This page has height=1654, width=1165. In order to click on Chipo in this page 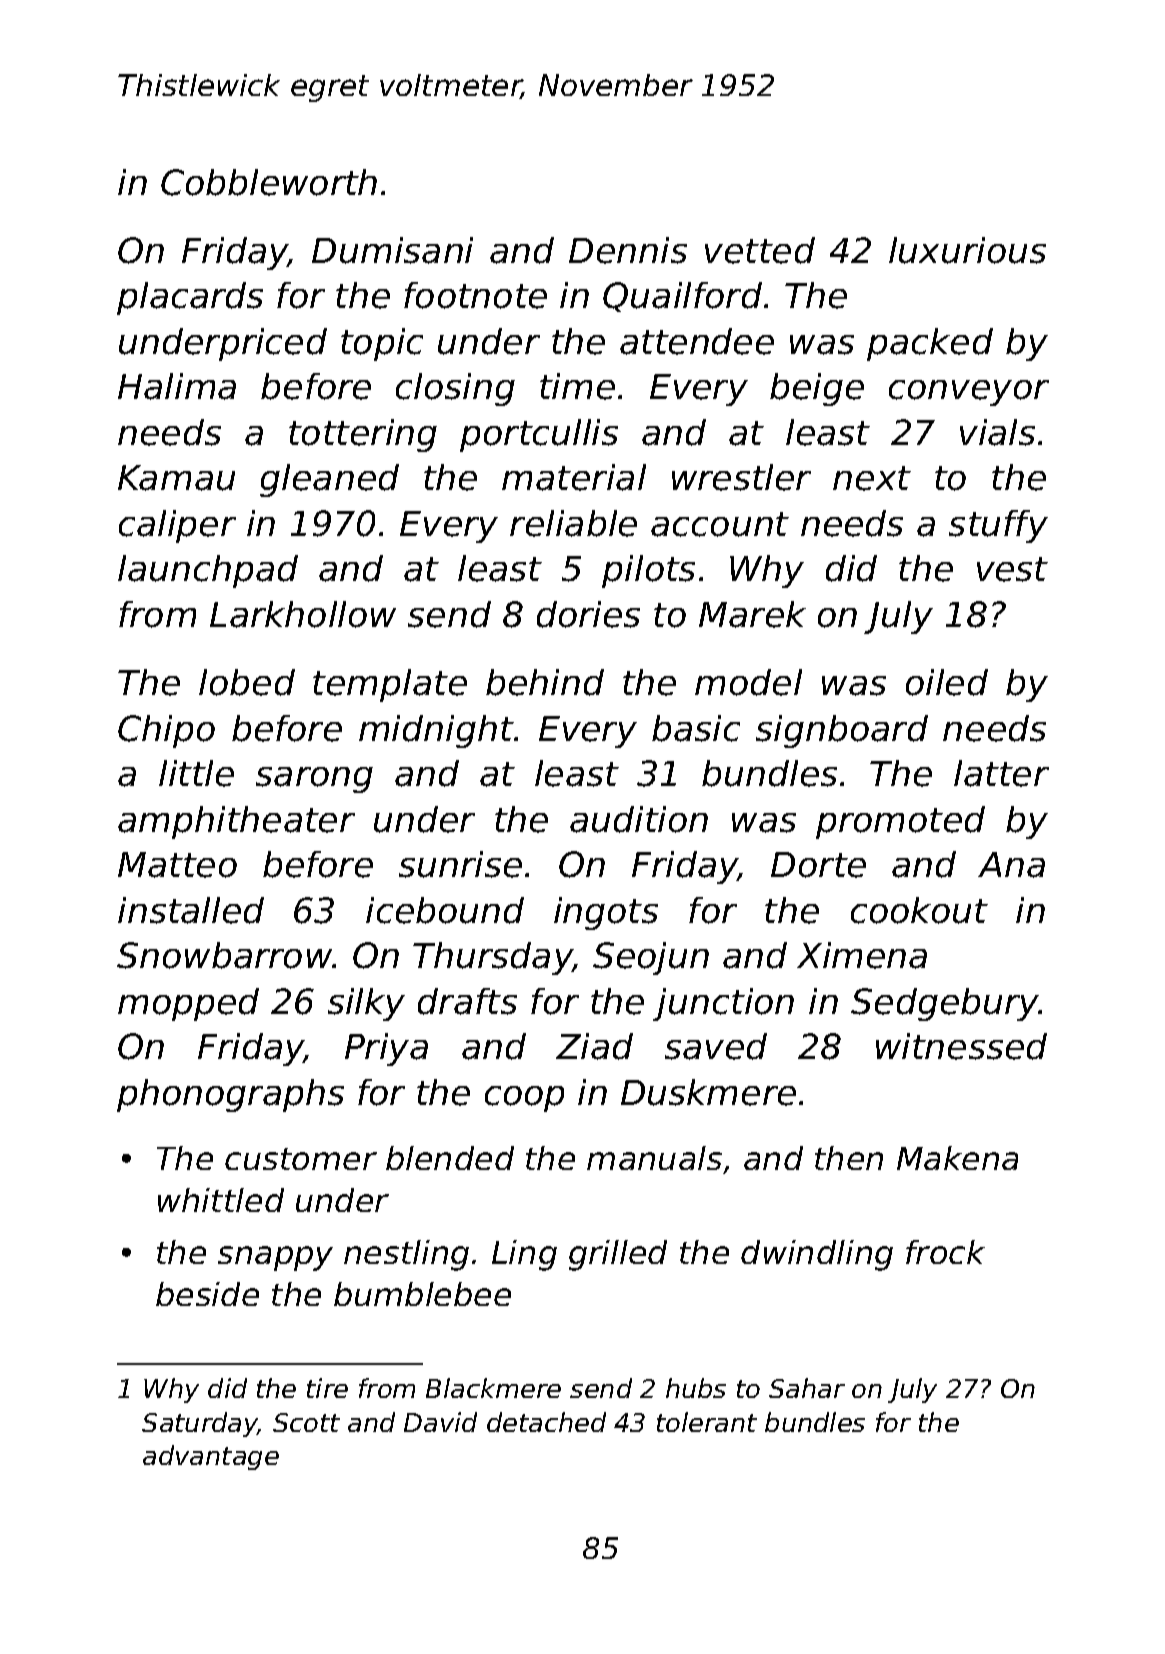, I will do `click(166, 731)`.
